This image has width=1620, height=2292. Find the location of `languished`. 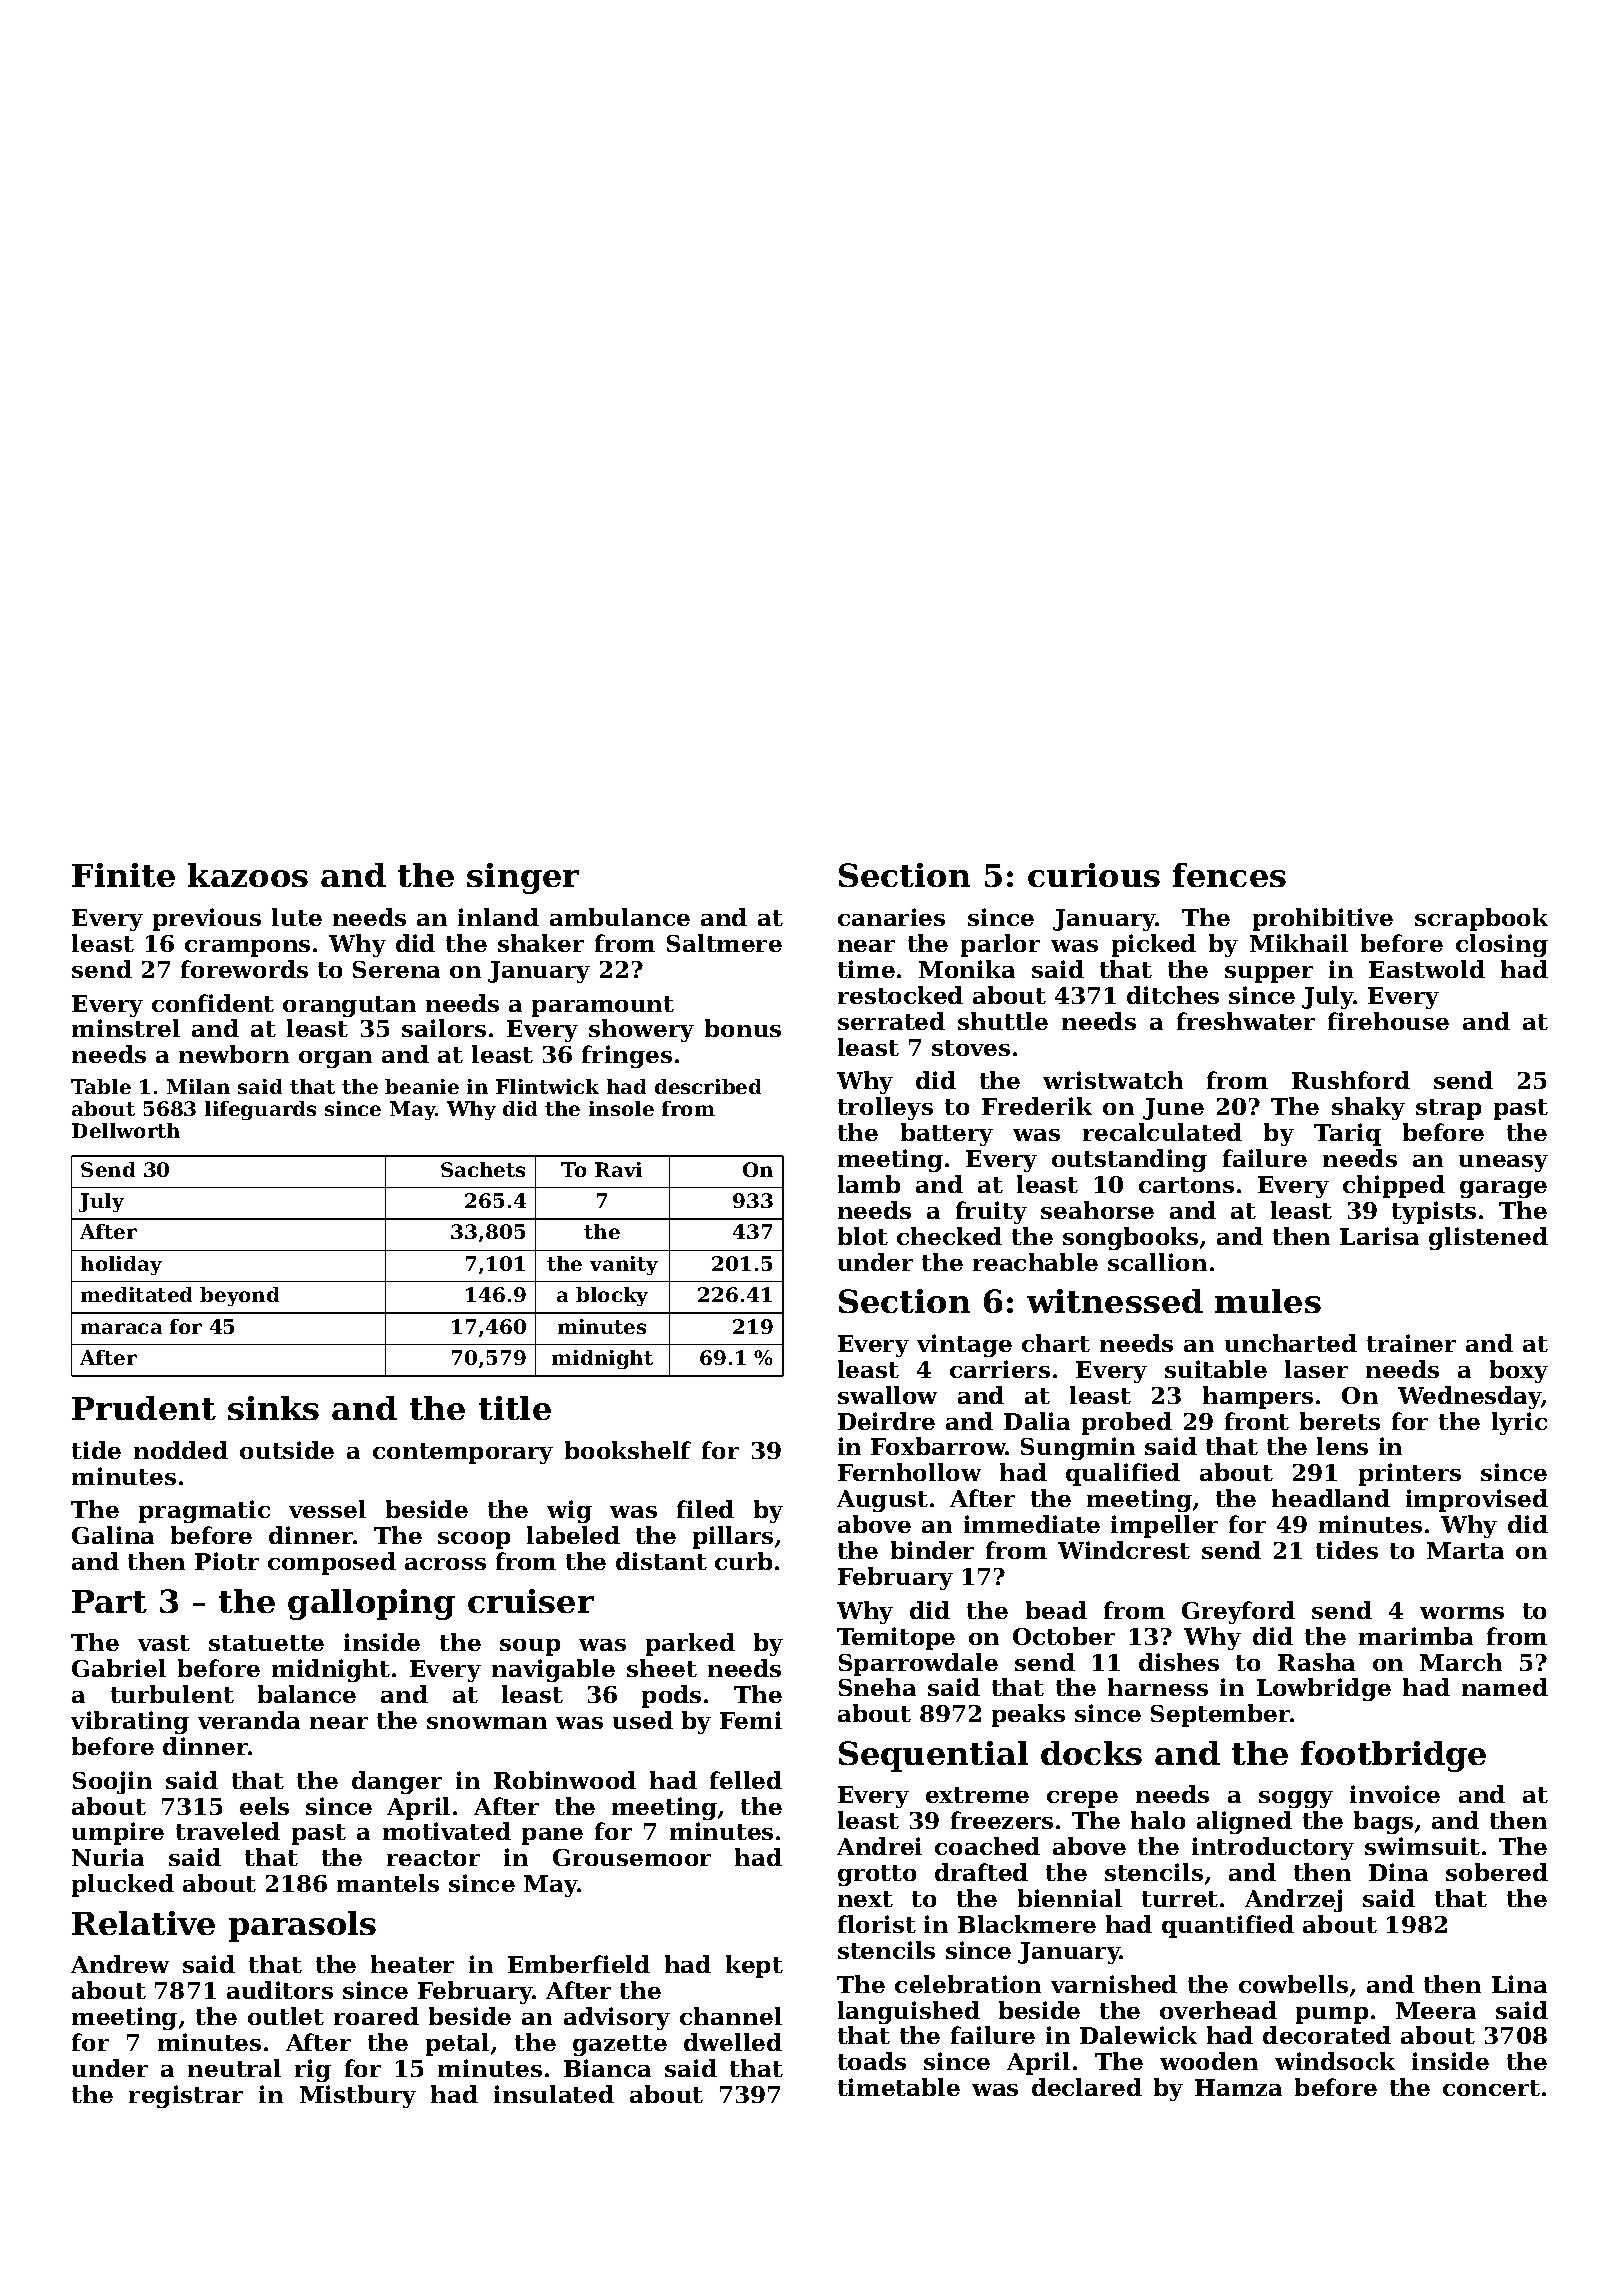

languished is located at coordinates (909, 2012).
